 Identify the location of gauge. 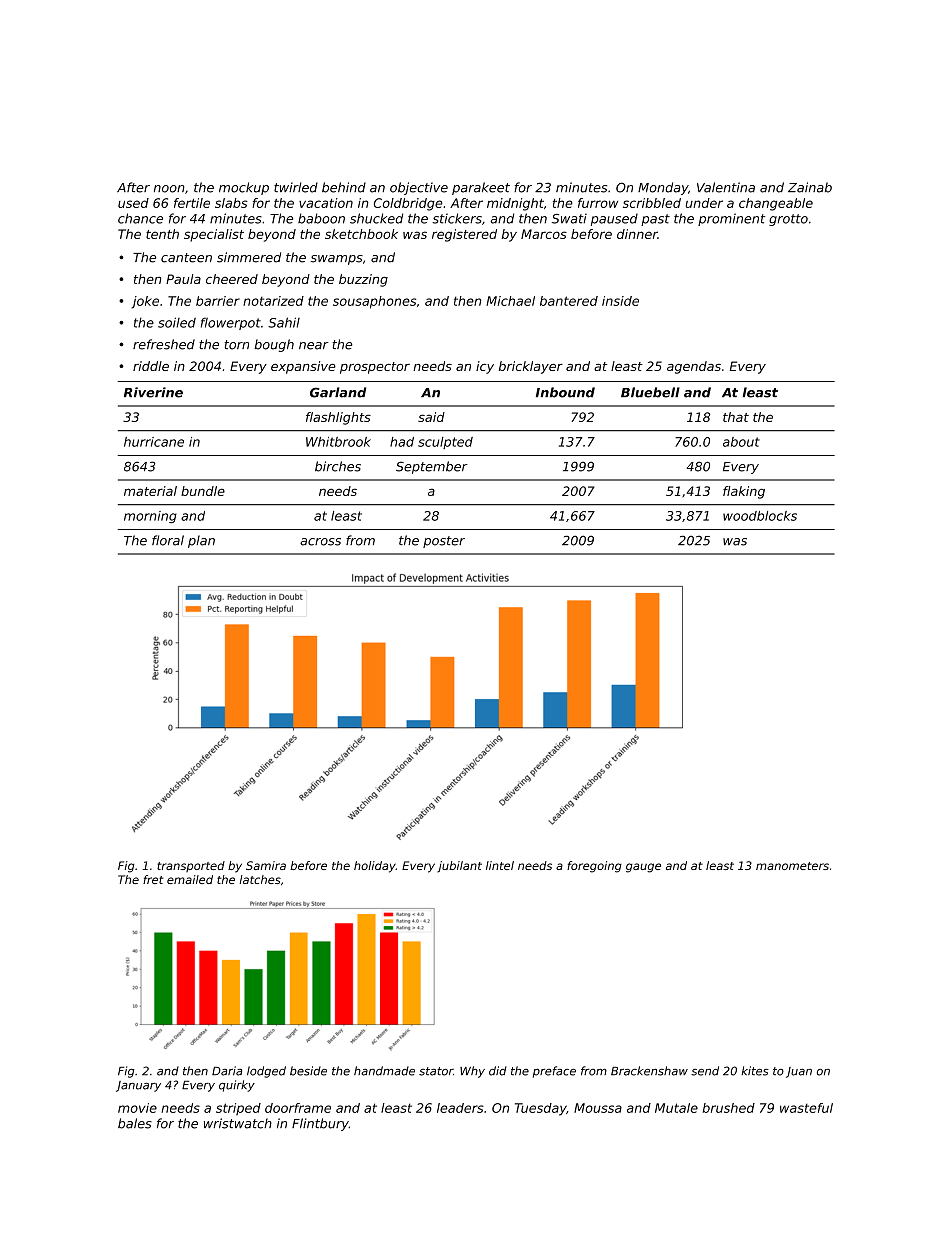
(643, 868).
